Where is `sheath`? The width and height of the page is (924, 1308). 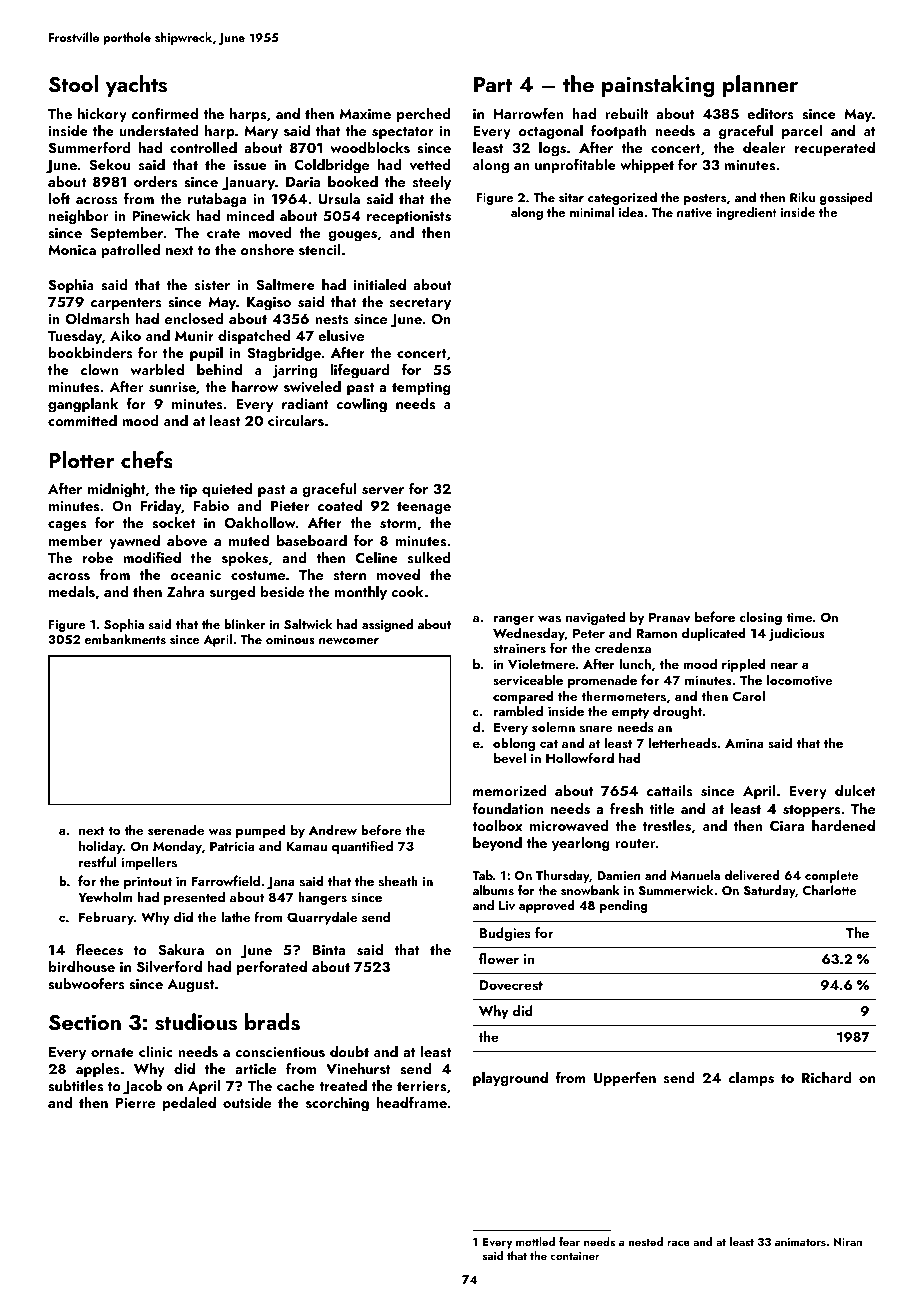 sheath is located at coordinates (398, 880).
